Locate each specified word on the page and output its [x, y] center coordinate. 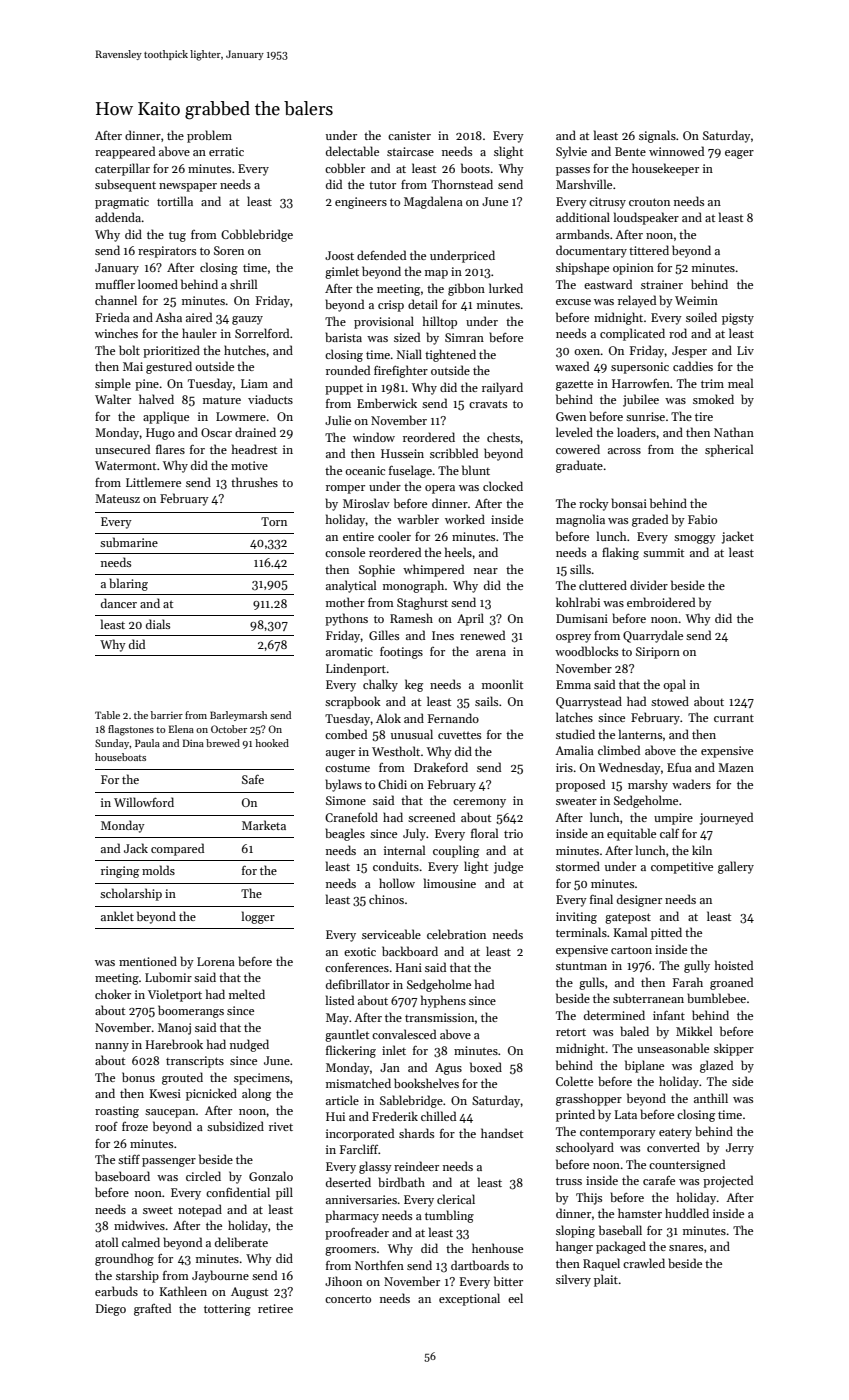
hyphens [443, 1001]
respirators [167, 252]
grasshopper [589, 1099]
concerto [348, 1299]
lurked [506, 288]
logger [258, 917]
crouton [649, 202]
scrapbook [353, 702]
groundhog [124, 1259]
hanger [574, 1247]
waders [691, 784]
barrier [167, 715]
